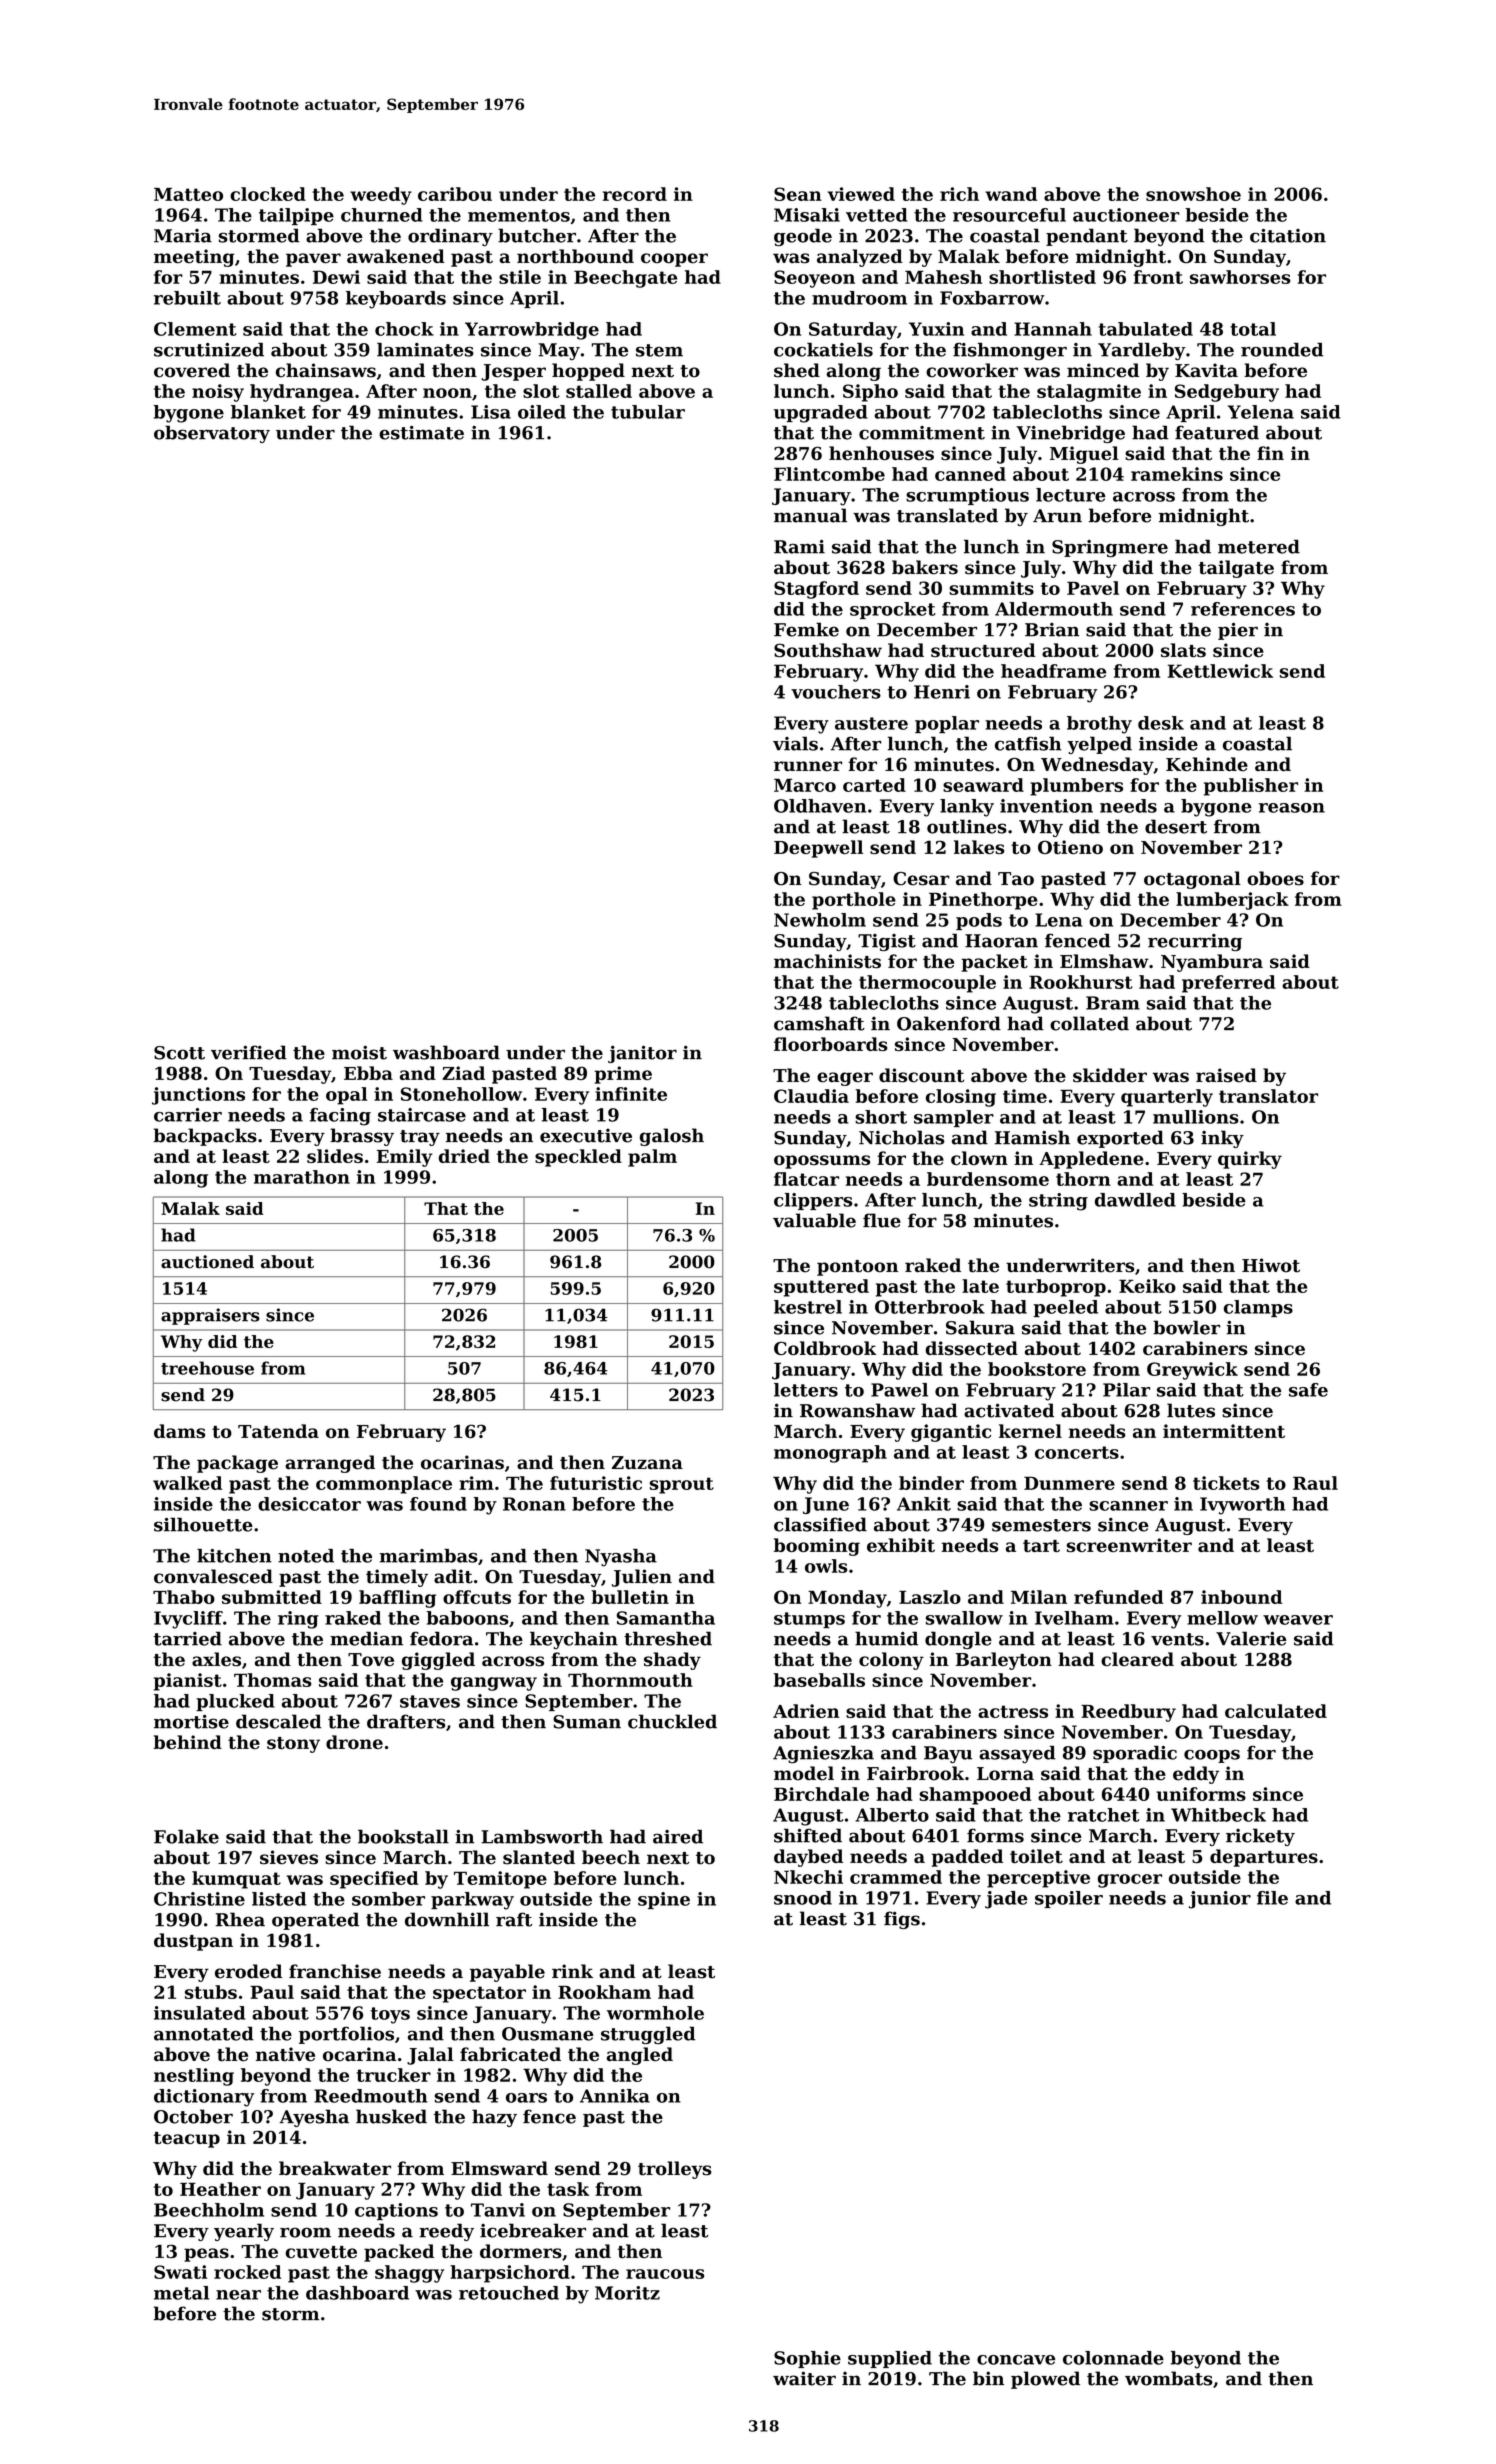 The height and width of the screenshot is (2464, 1496). I want to click on Suman, so click(587, 1722).
